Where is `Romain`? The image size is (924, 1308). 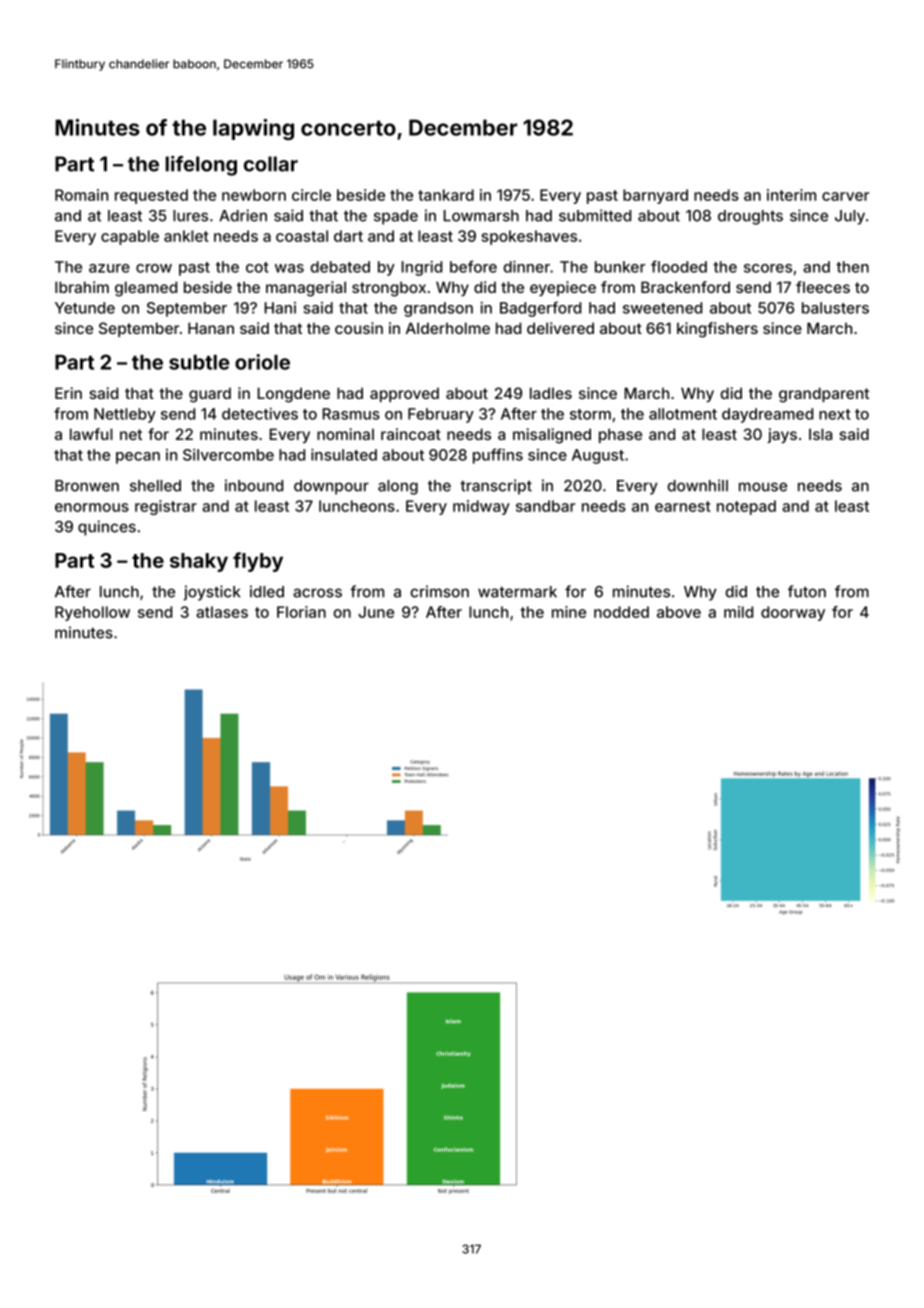
Romain is located at coordinates (81, 195).
